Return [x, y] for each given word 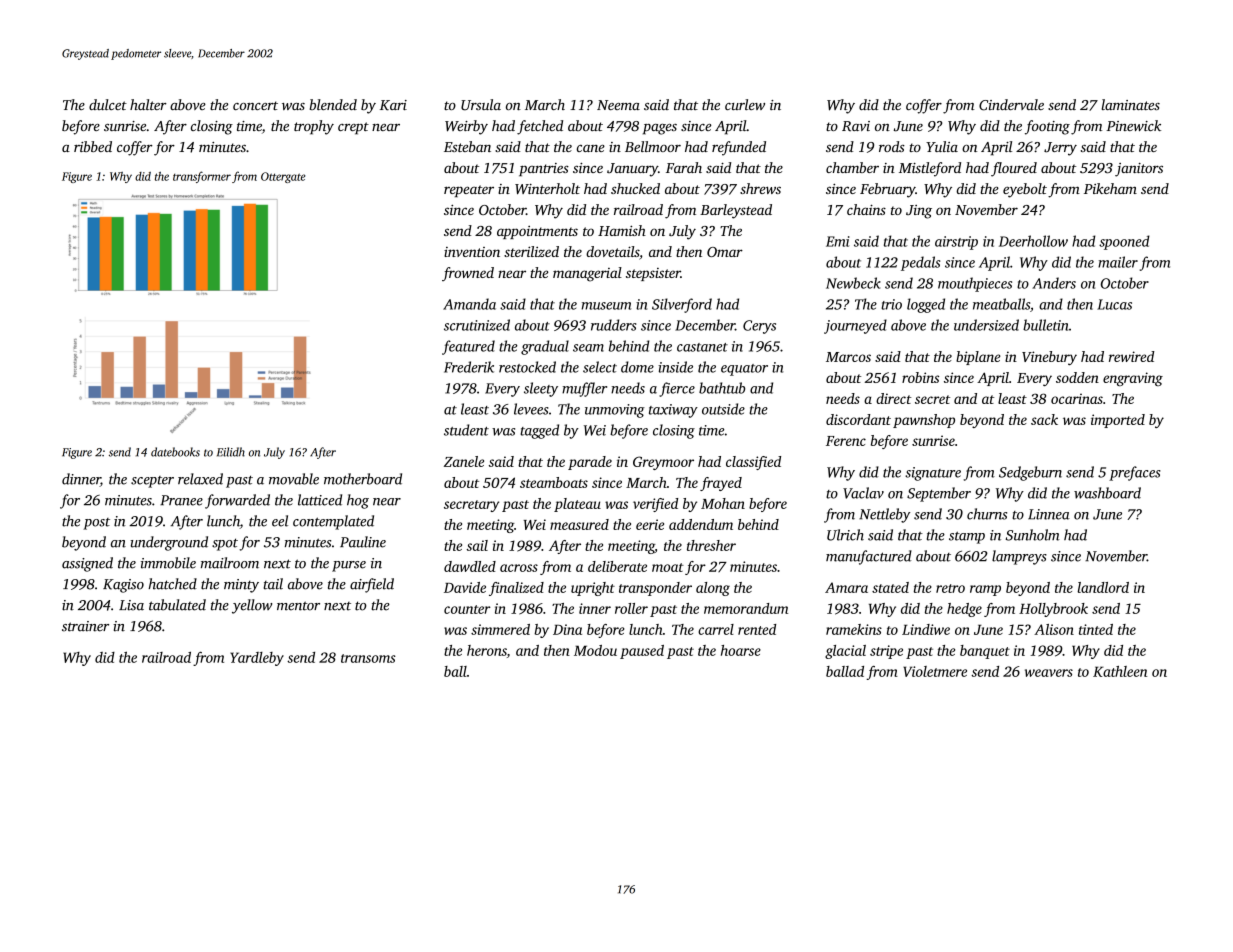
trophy [314, 127]
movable [294, 479]
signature [933, 474]
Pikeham [1110, 188]
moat [668, 567]
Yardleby [257, 659]
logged [926, 305]
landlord [1103, 587]
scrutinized [477, 325]
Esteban [467, 146]
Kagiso [123, 586]
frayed [721, 484]
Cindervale [1011, 105]
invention [472, 252]
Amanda [469, 304]
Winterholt [547, 188]
